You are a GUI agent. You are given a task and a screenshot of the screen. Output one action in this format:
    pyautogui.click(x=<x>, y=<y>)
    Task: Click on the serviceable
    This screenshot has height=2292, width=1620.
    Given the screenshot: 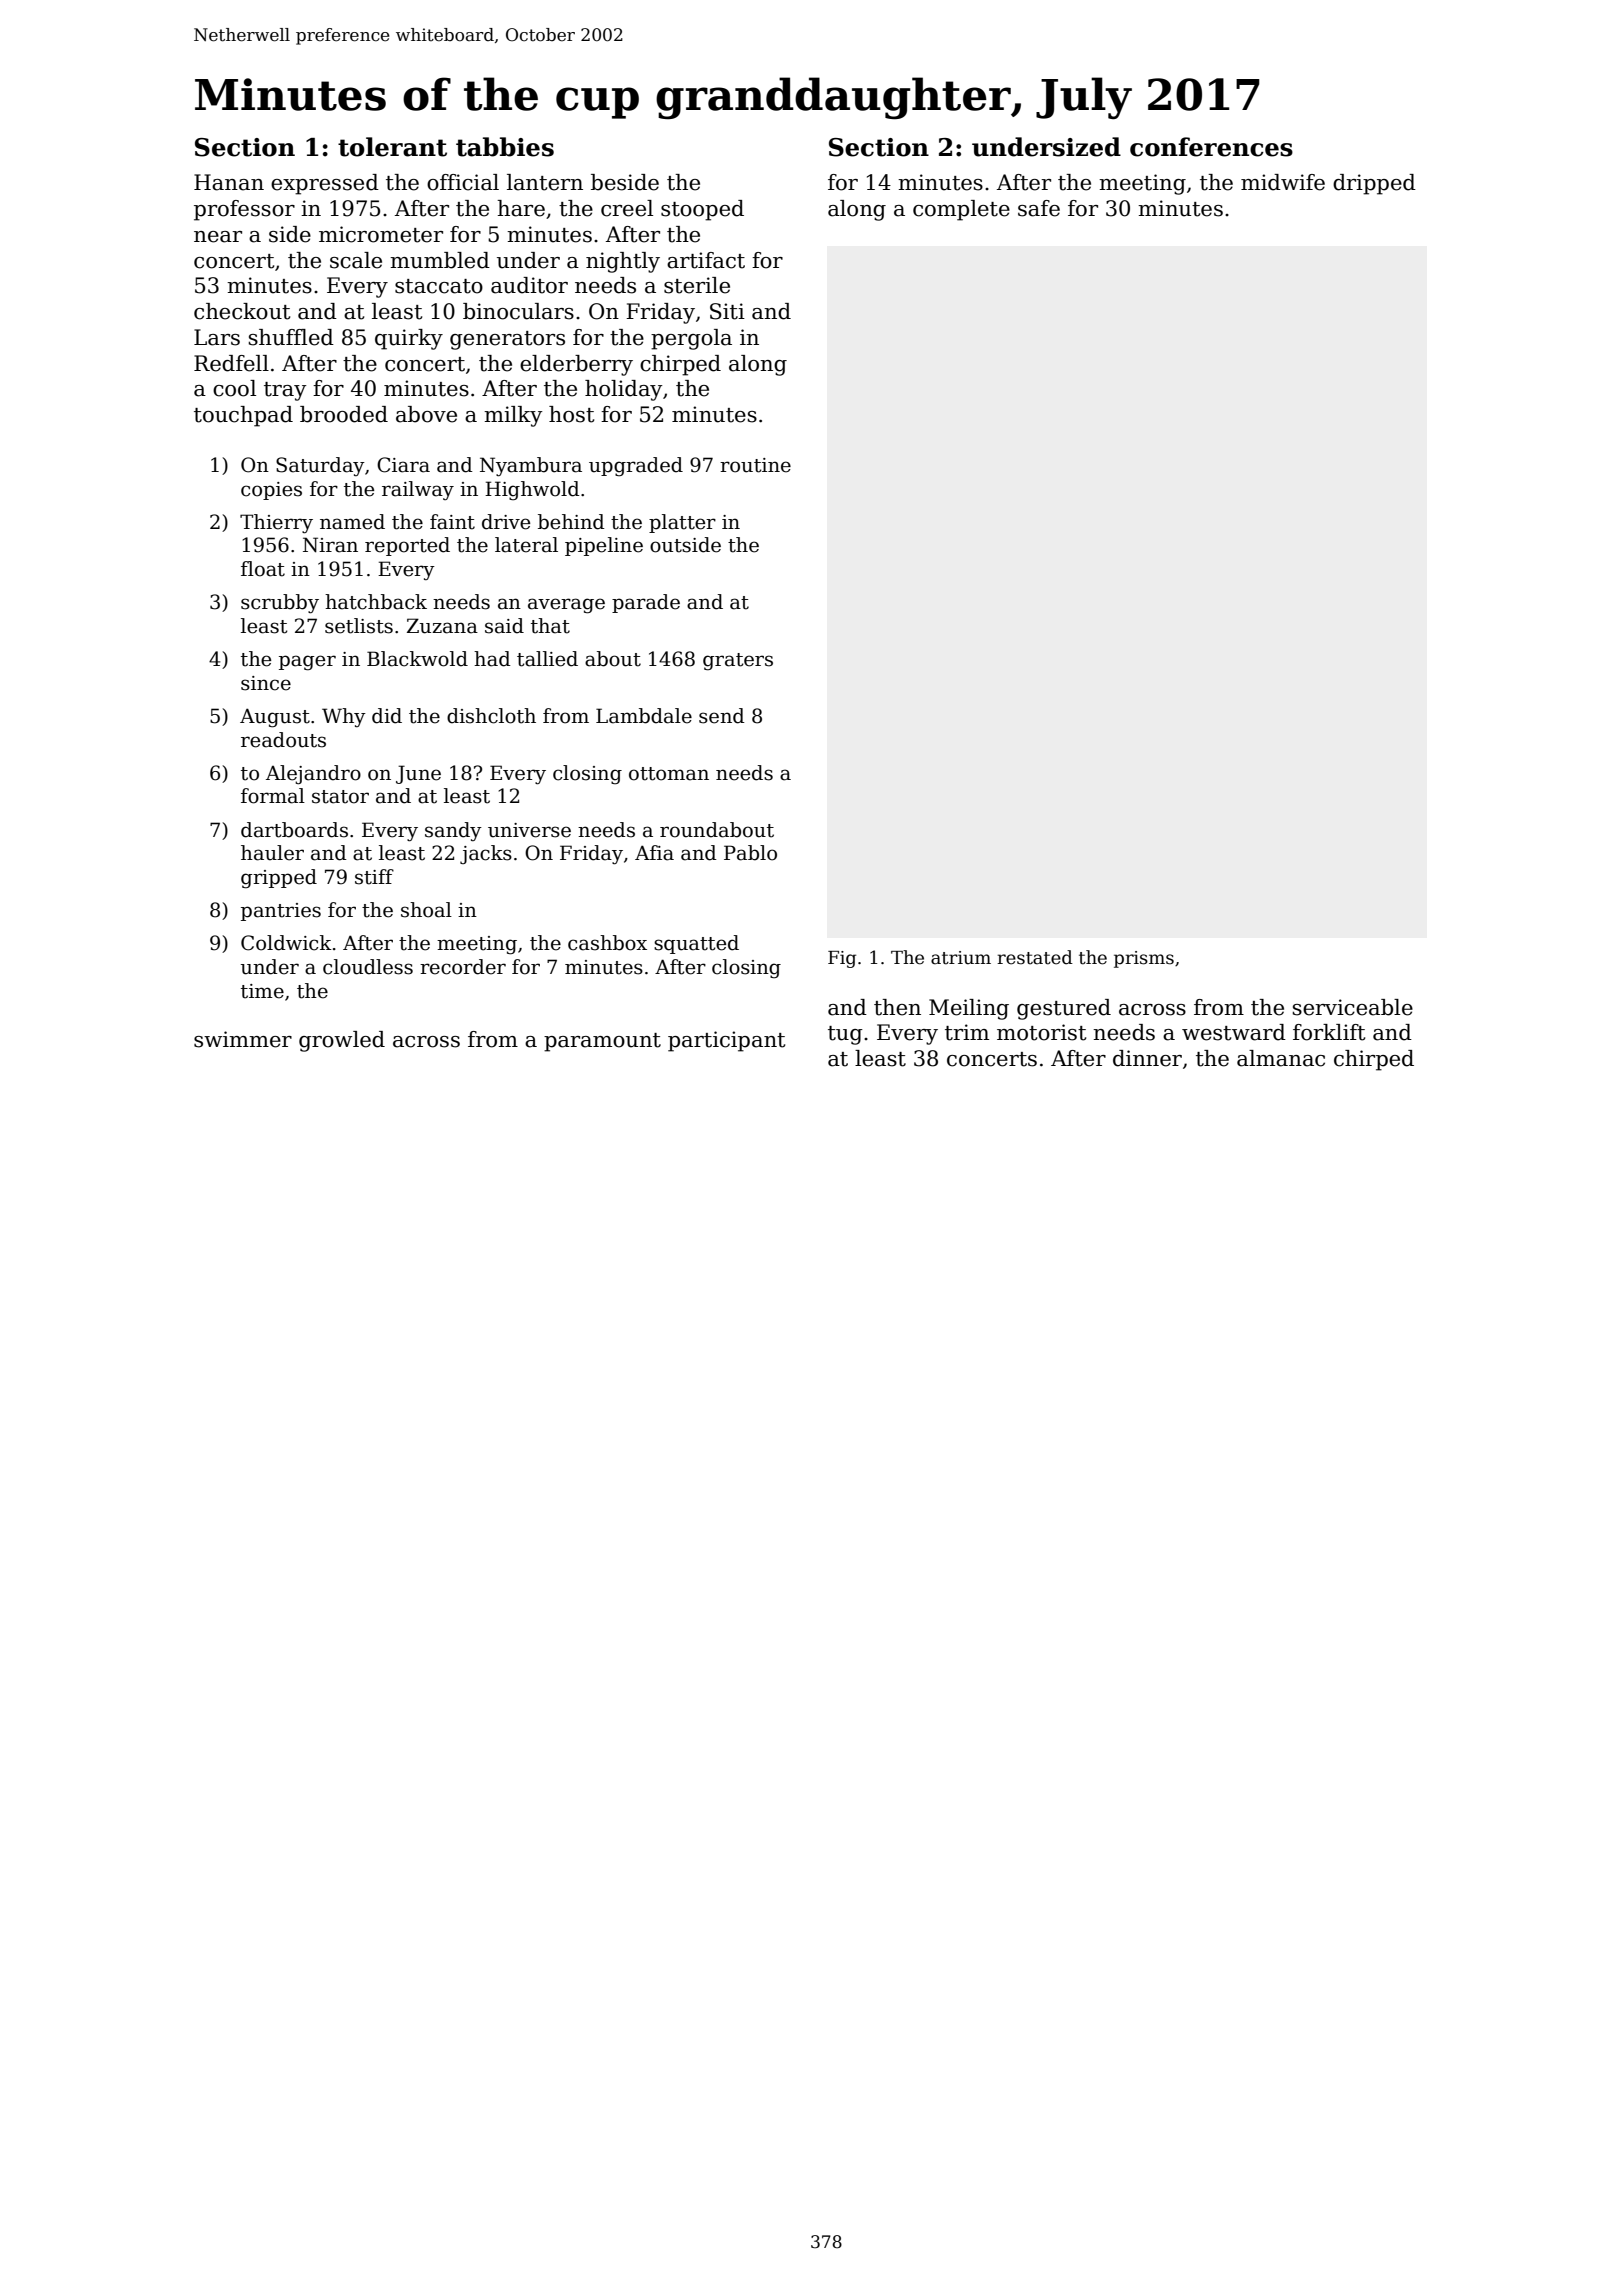 What is the action you would take?
    pyautogui.click(x=1353, y=1007)
